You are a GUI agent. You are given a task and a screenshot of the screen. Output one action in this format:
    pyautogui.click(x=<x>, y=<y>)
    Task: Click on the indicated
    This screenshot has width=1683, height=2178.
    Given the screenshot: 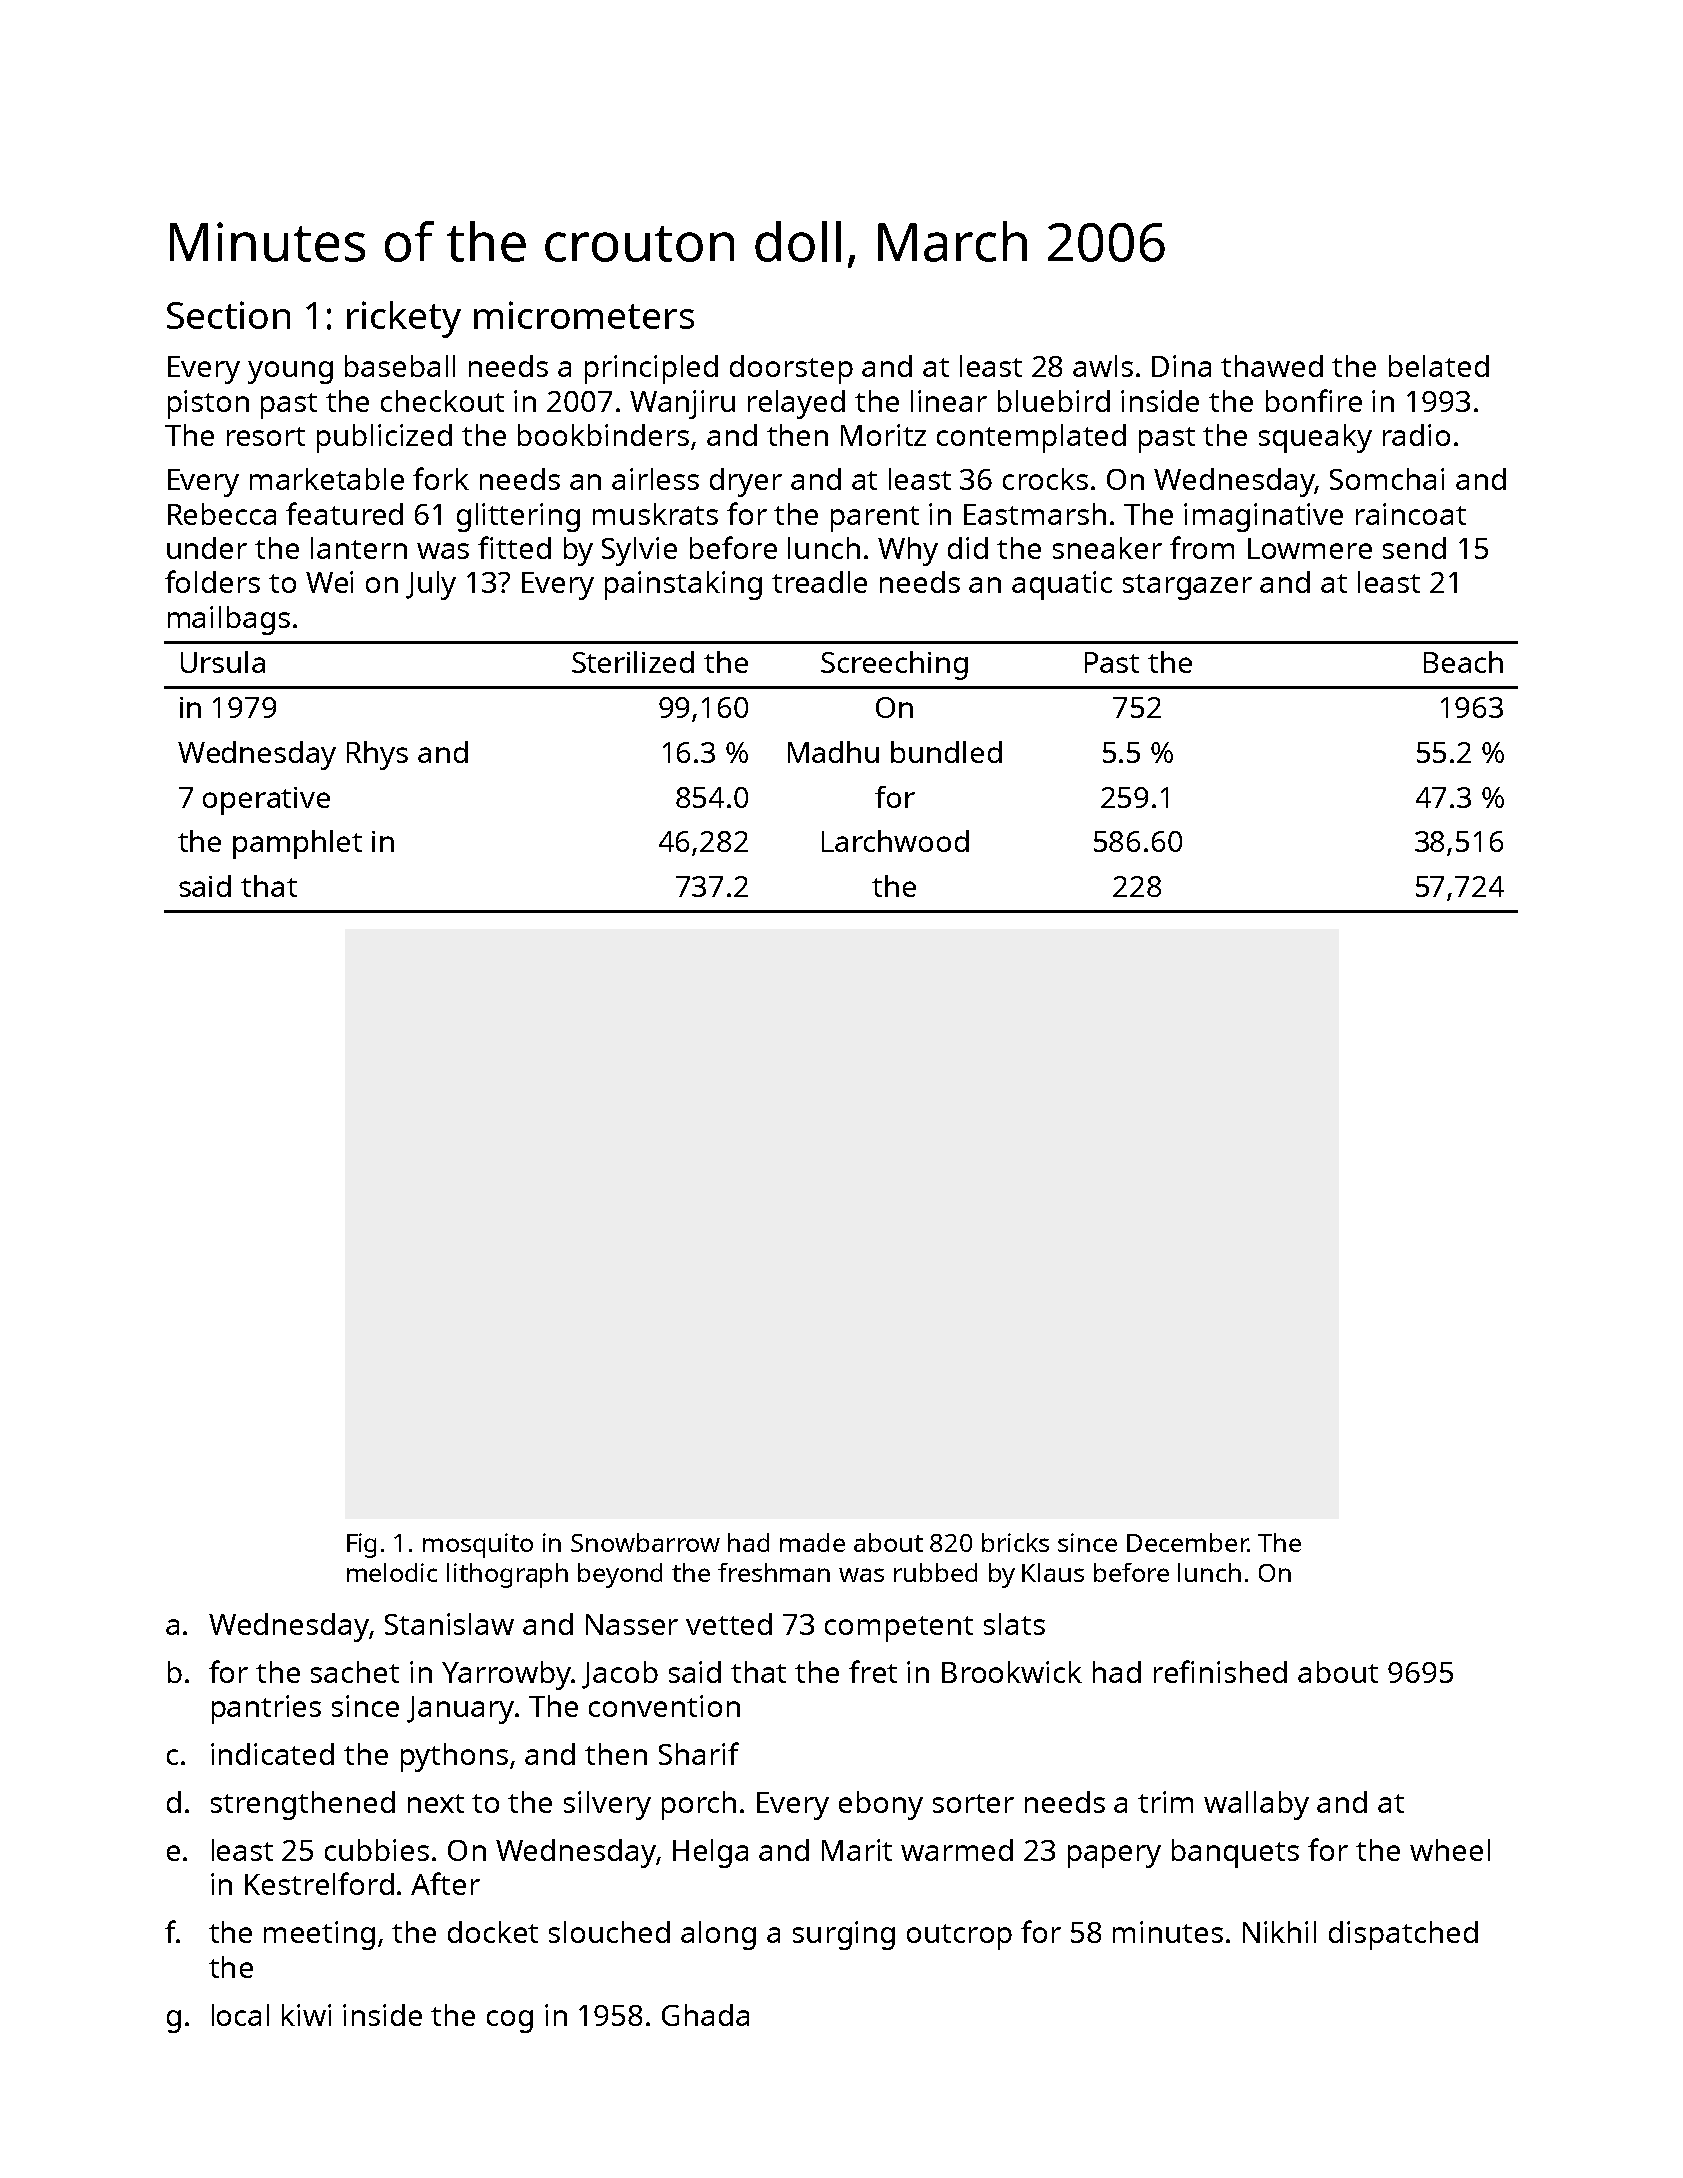 What is the action you would take?
    pyautogui.click(x=272, y=1754)
